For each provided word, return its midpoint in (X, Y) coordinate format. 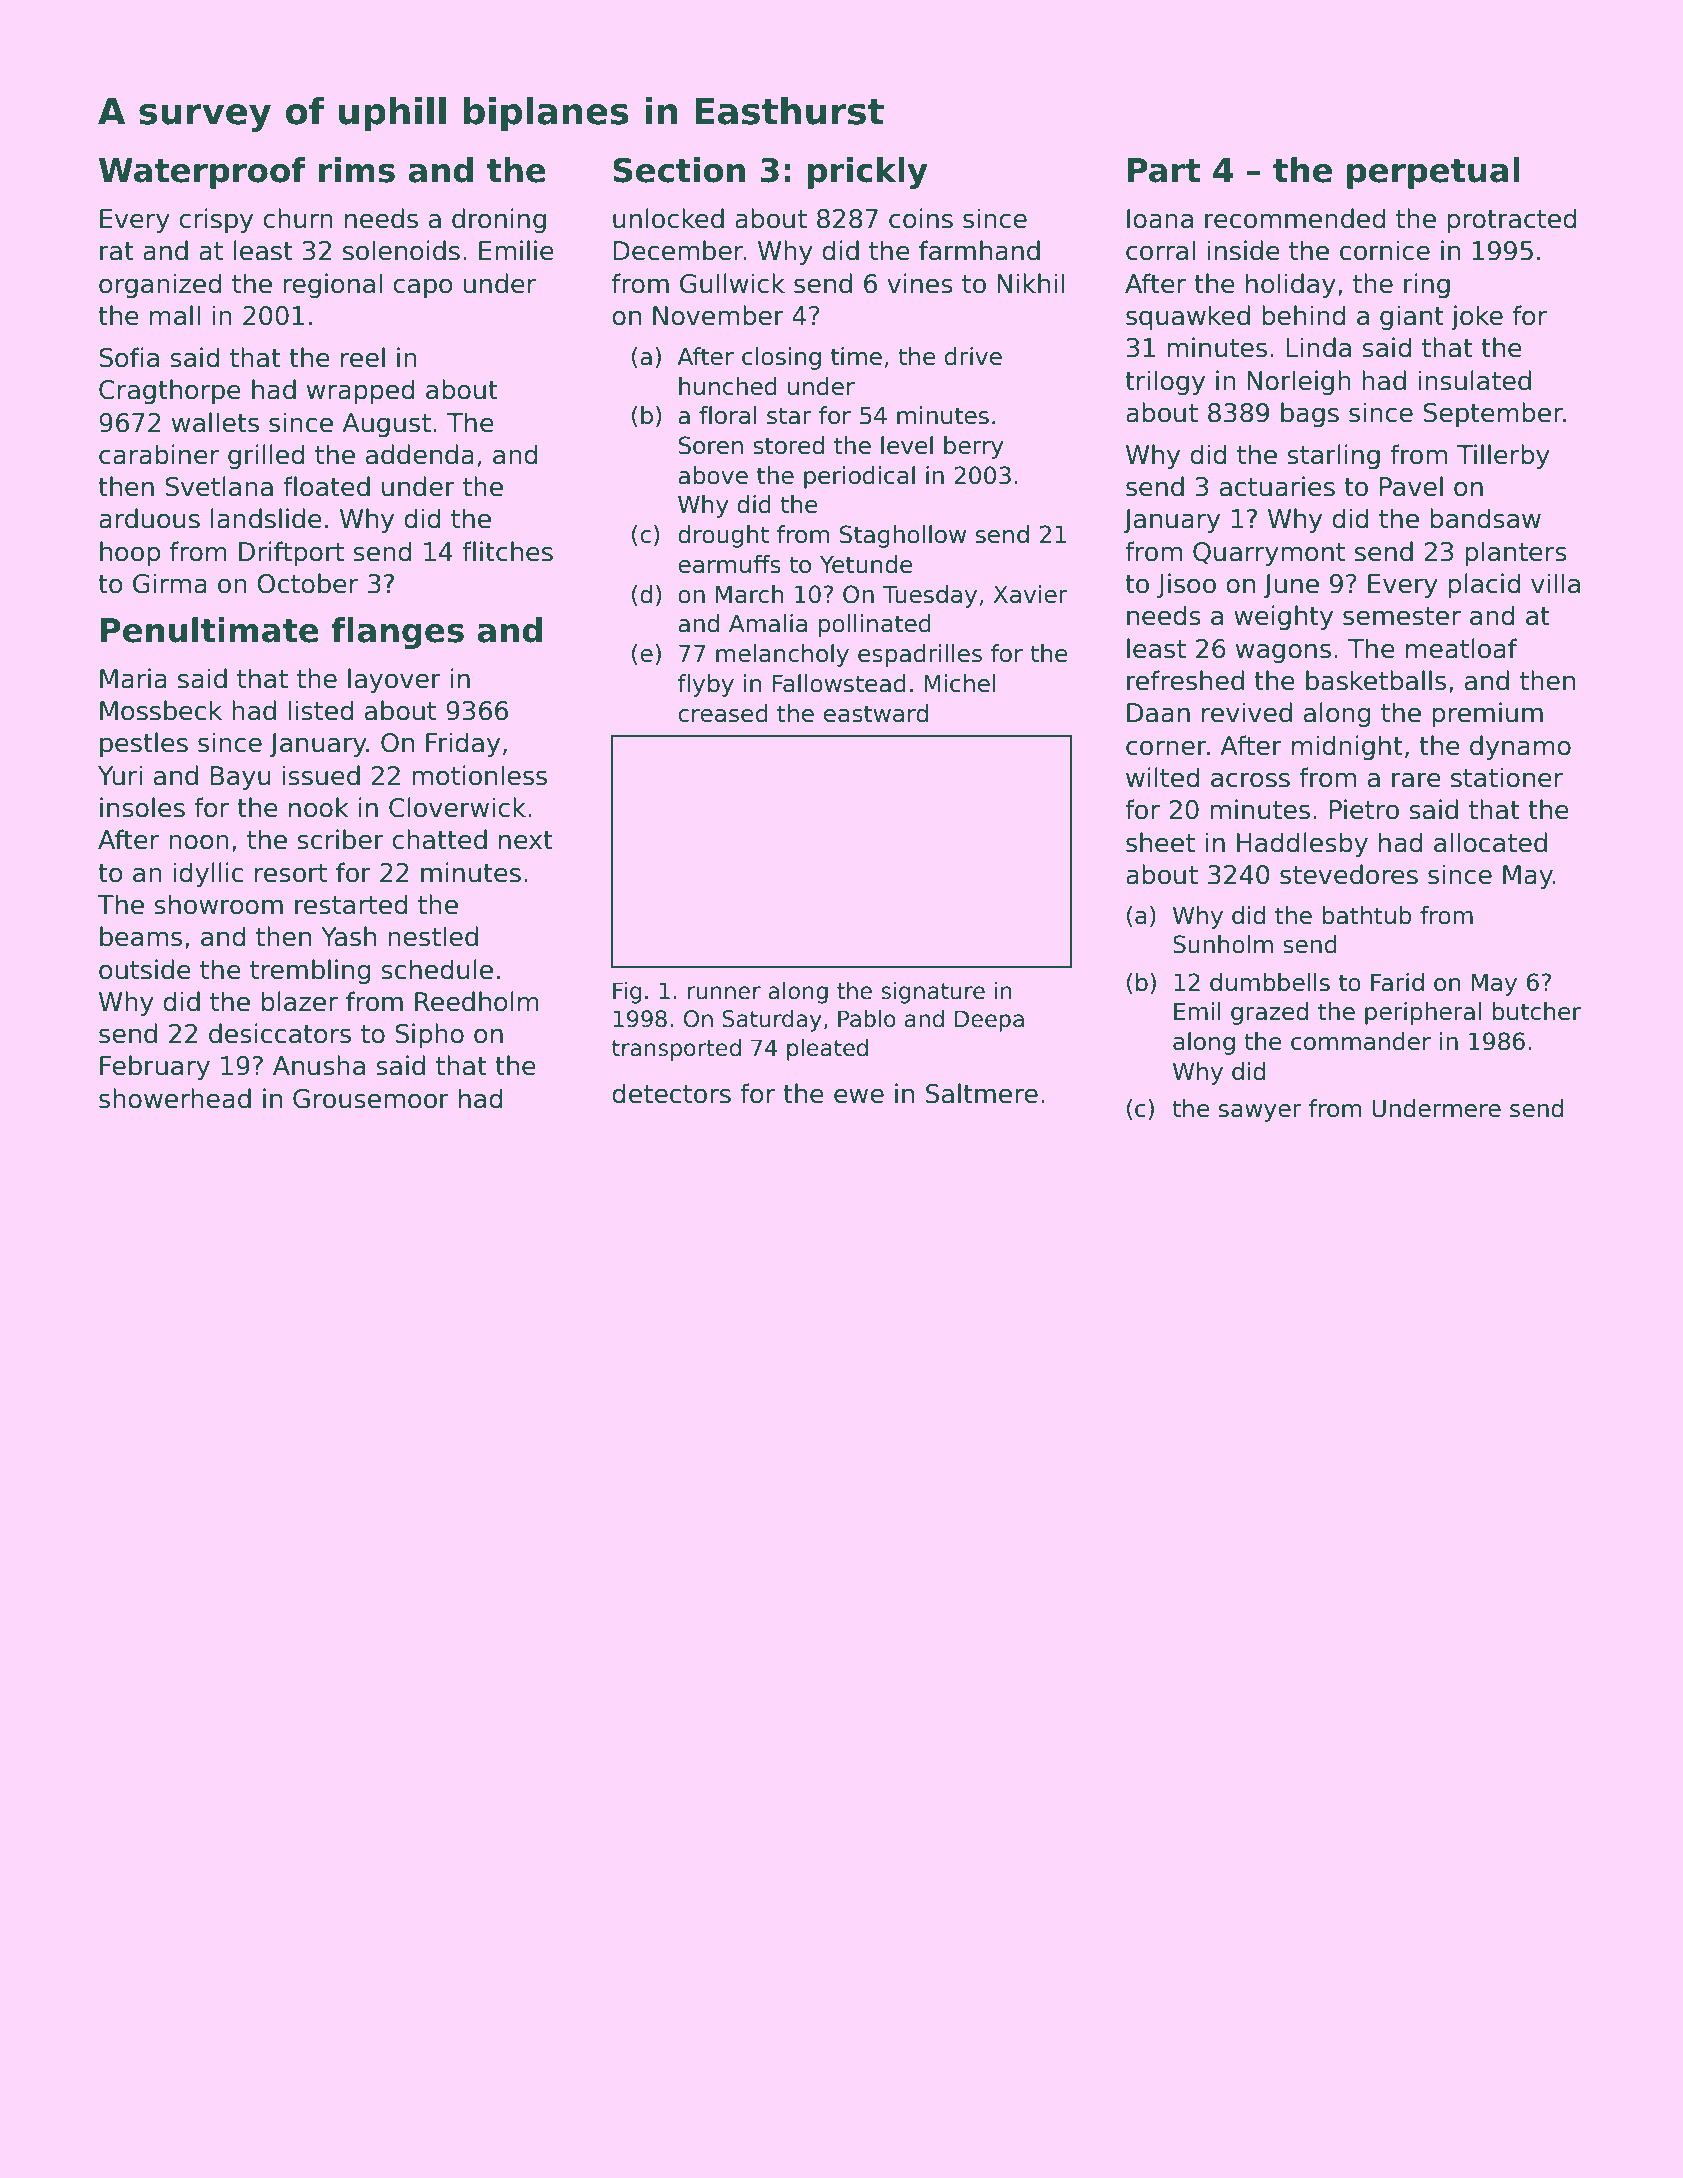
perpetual (1433, 173)
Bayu (240, 778)
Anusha (319, 1065)
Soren (711, 445)
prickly (868, 173)
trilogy (1165, 382)
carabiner (159, 454)
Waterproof (202, 173)
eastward (876, 713)
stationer (1507, 777)
